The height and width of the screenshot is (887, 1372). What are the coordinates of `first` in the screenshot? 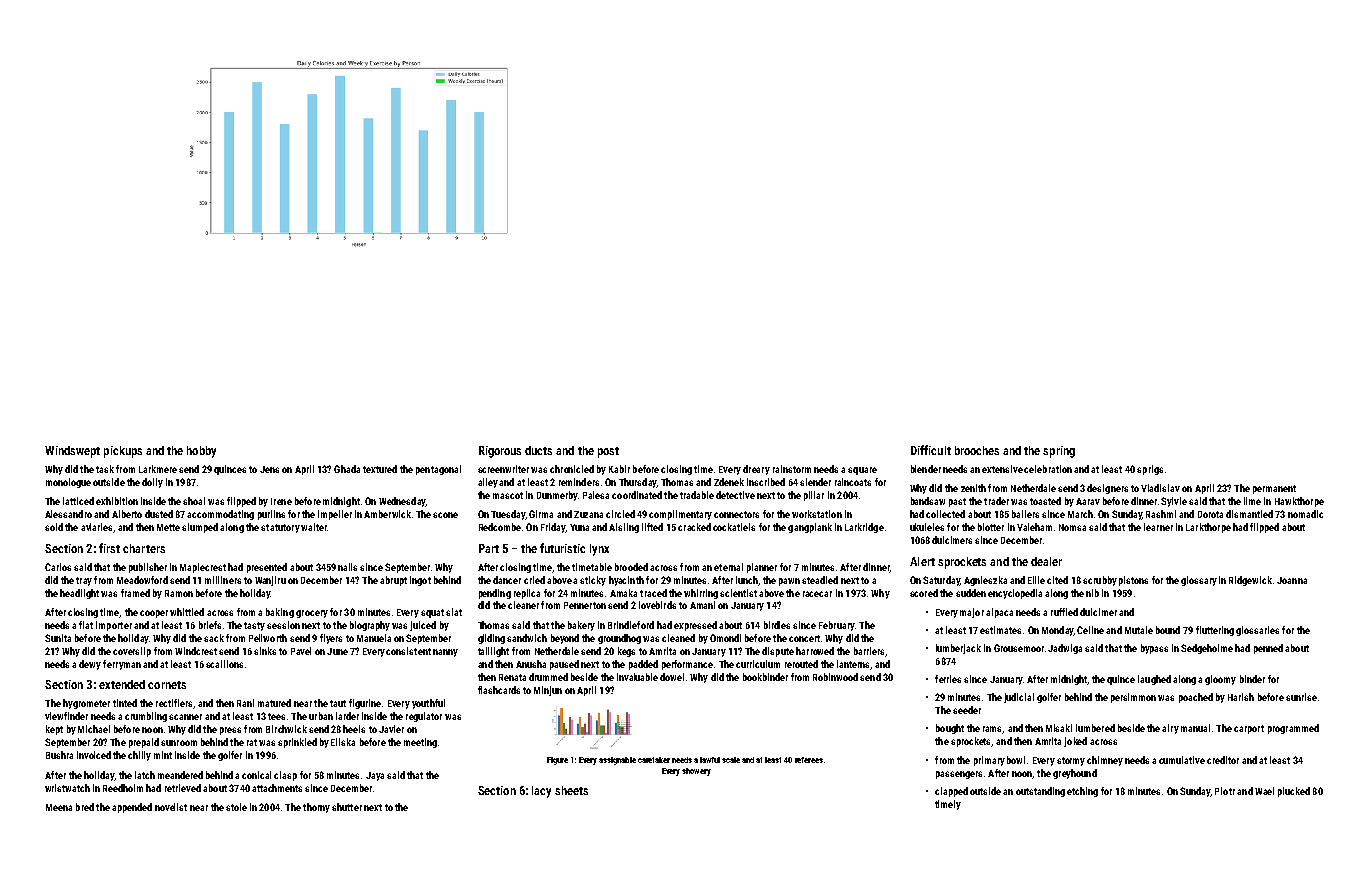 It's located at (109, 548).
